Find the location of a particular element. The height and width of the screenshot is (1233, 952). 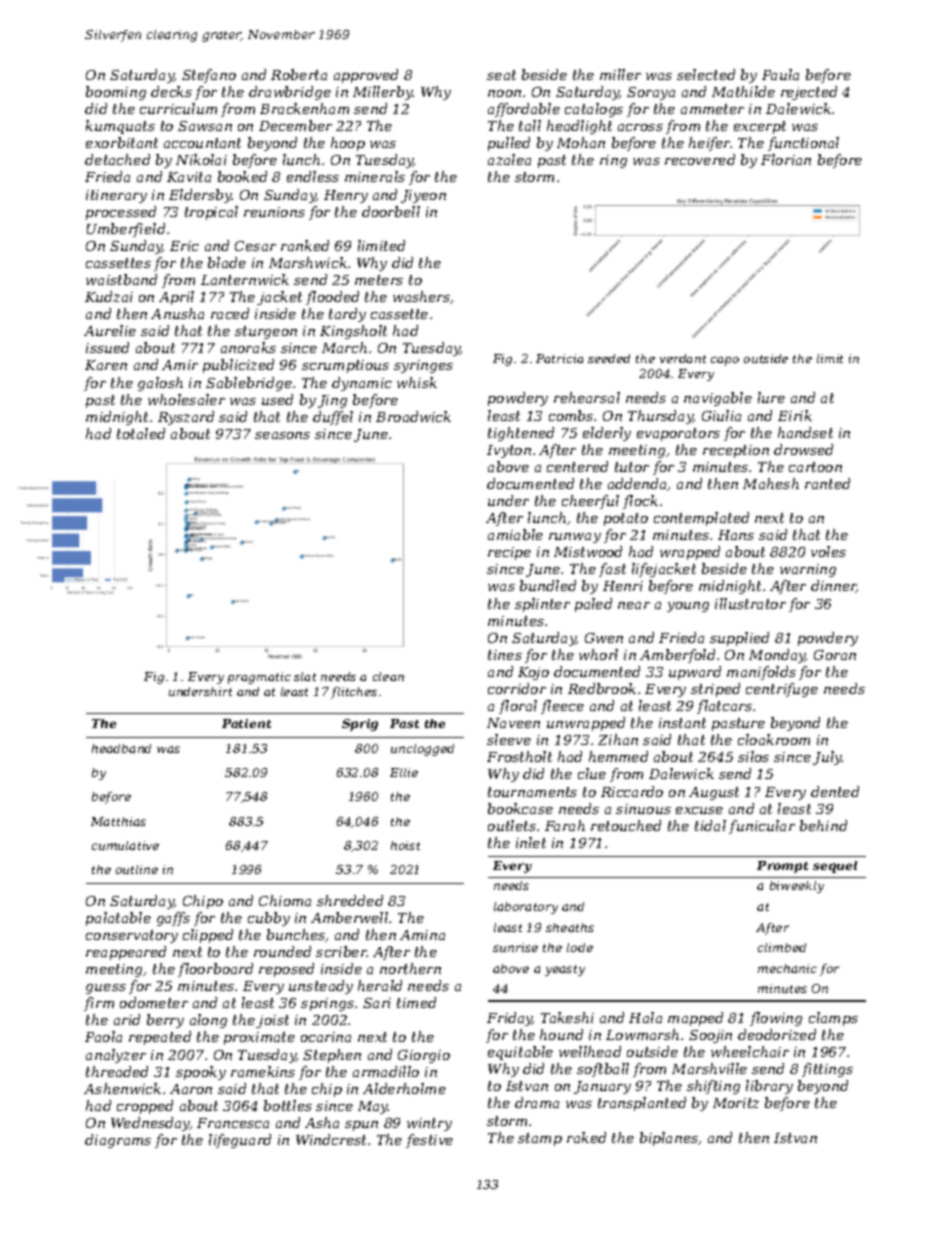

tines is located at coordinates (505, 655).
